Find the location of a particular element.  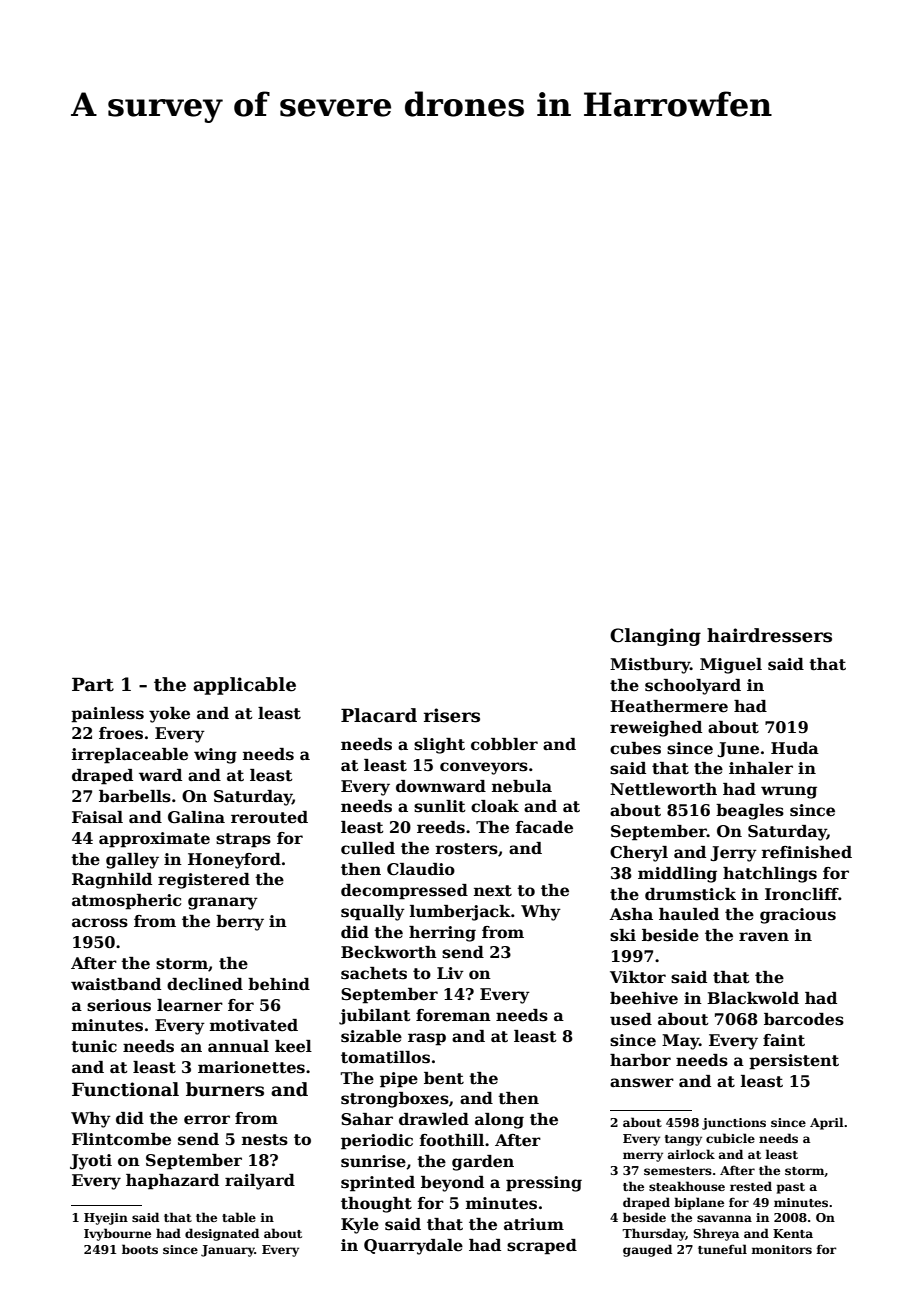

hairdressers is located at coordinates (769, 635).
